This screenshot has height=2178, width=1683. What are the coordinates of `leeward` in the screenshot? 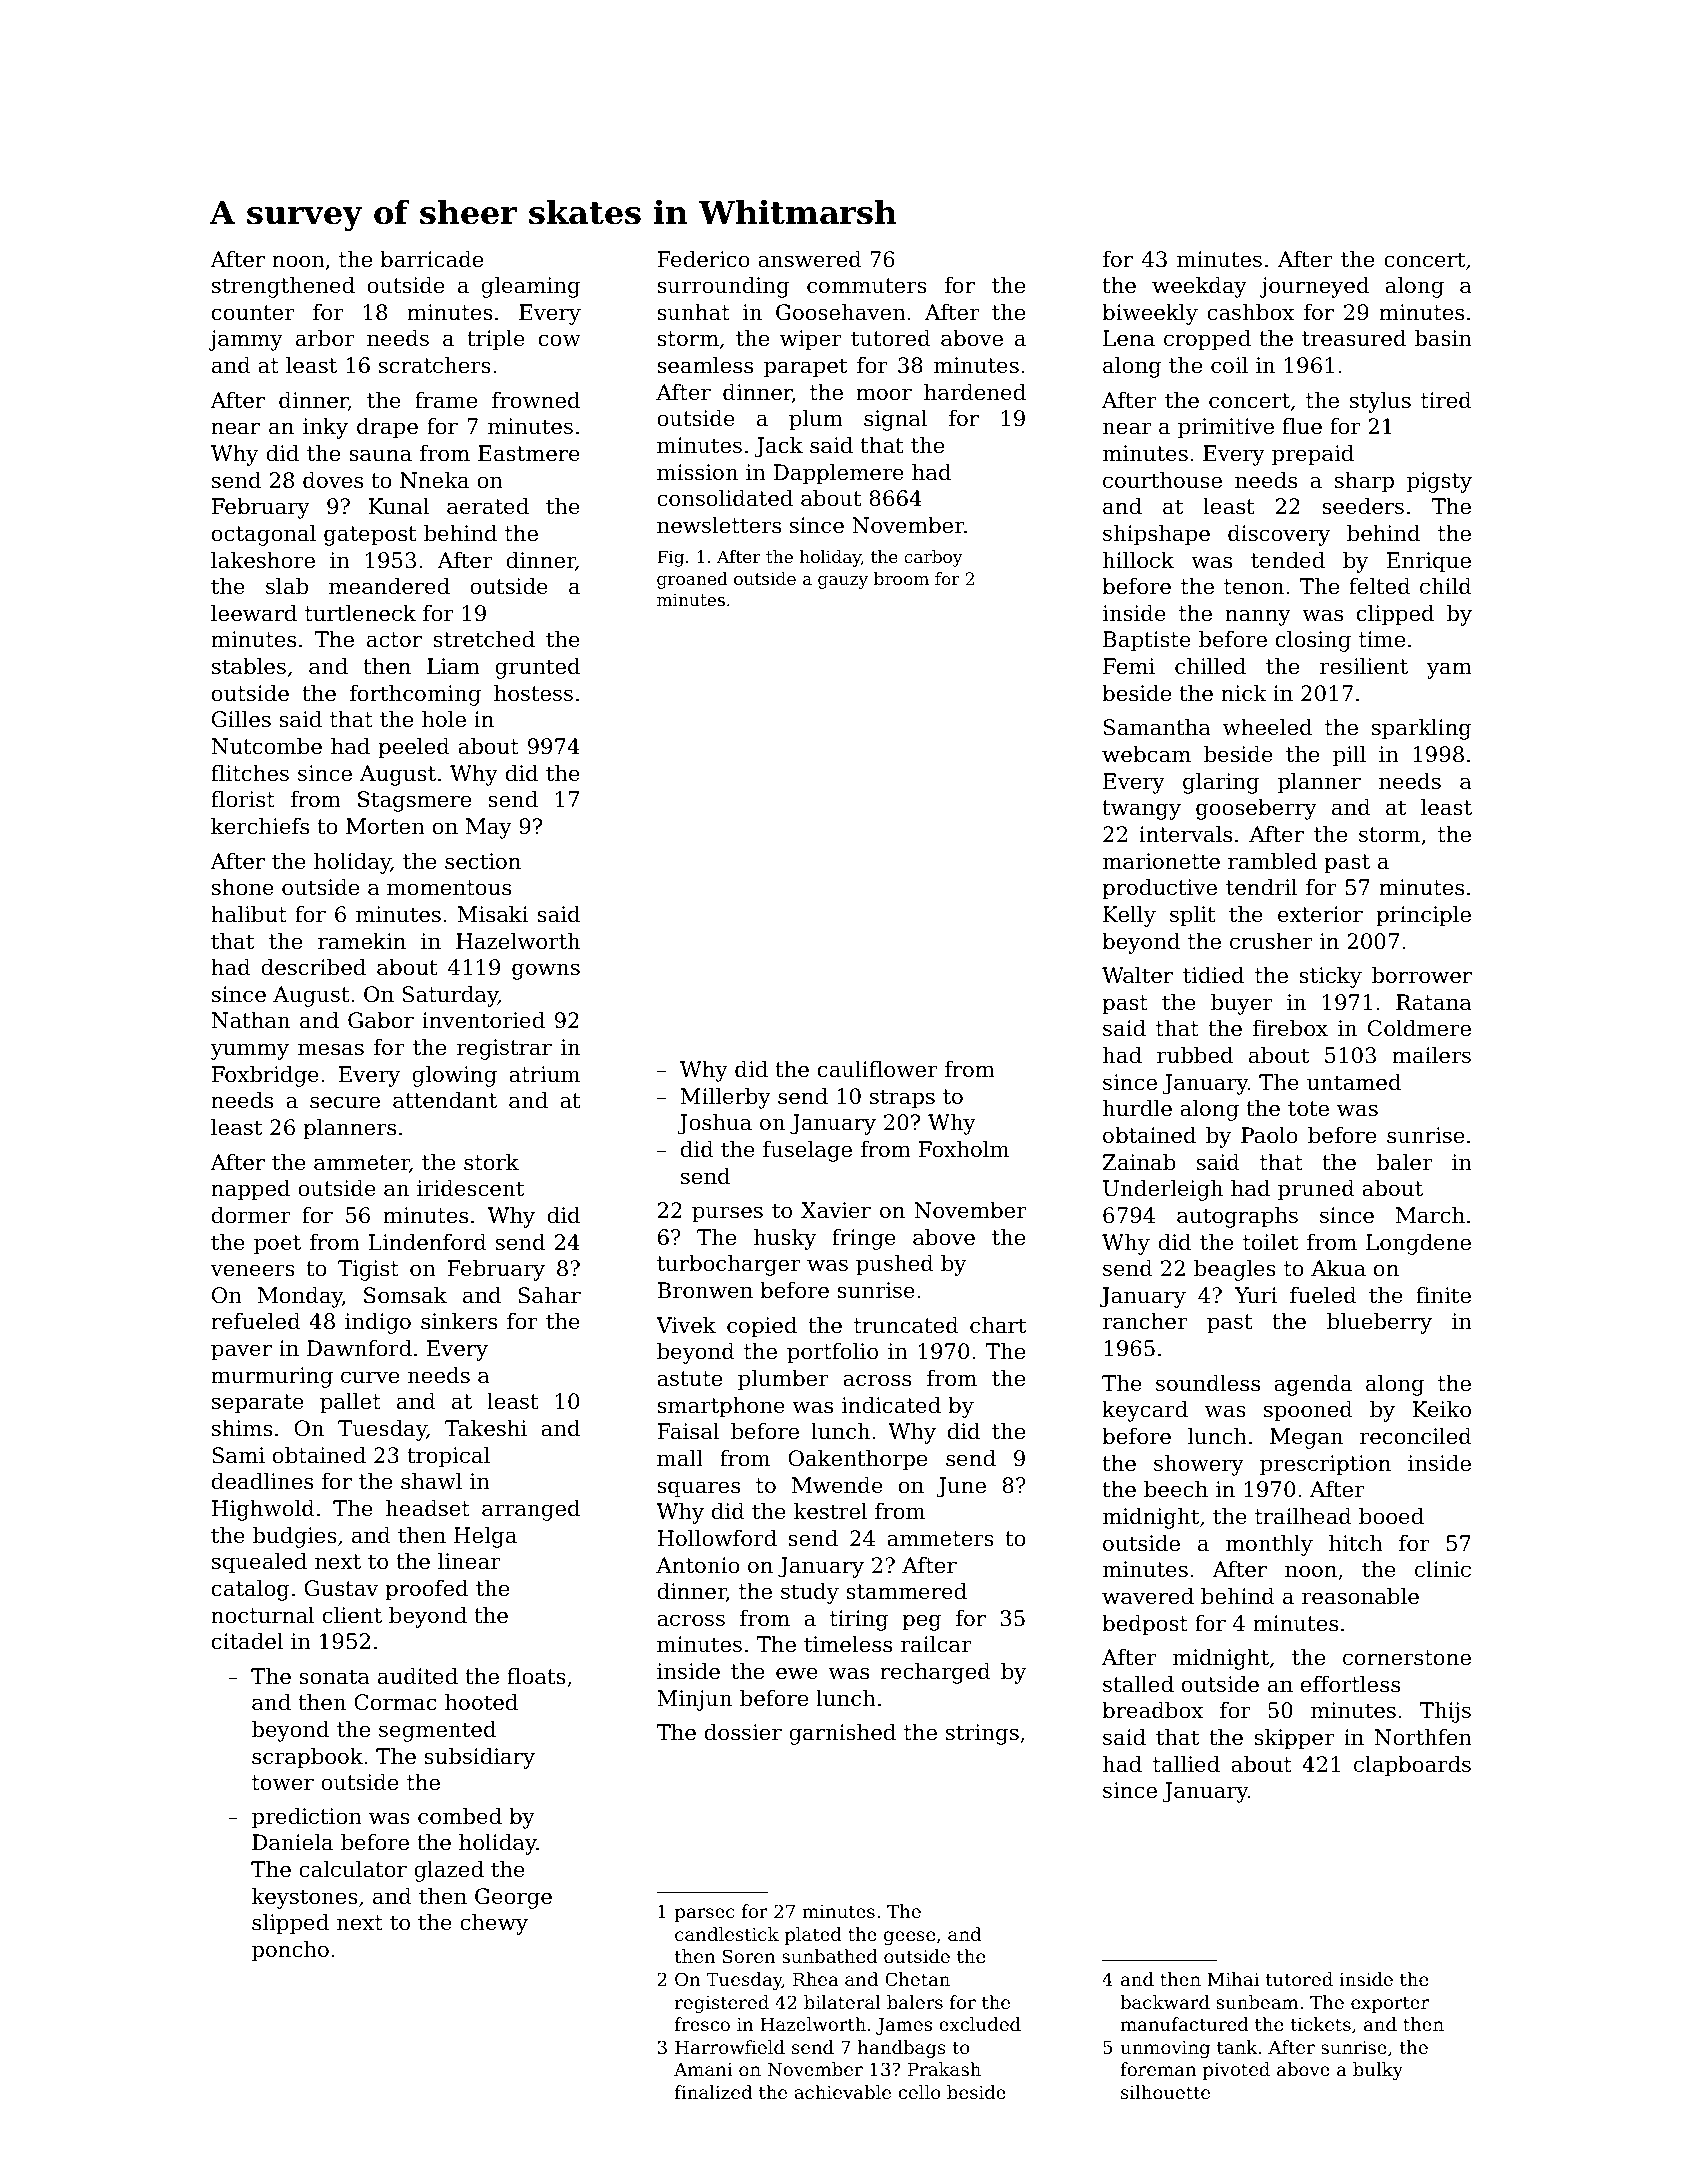 It's located at (254, 613).
